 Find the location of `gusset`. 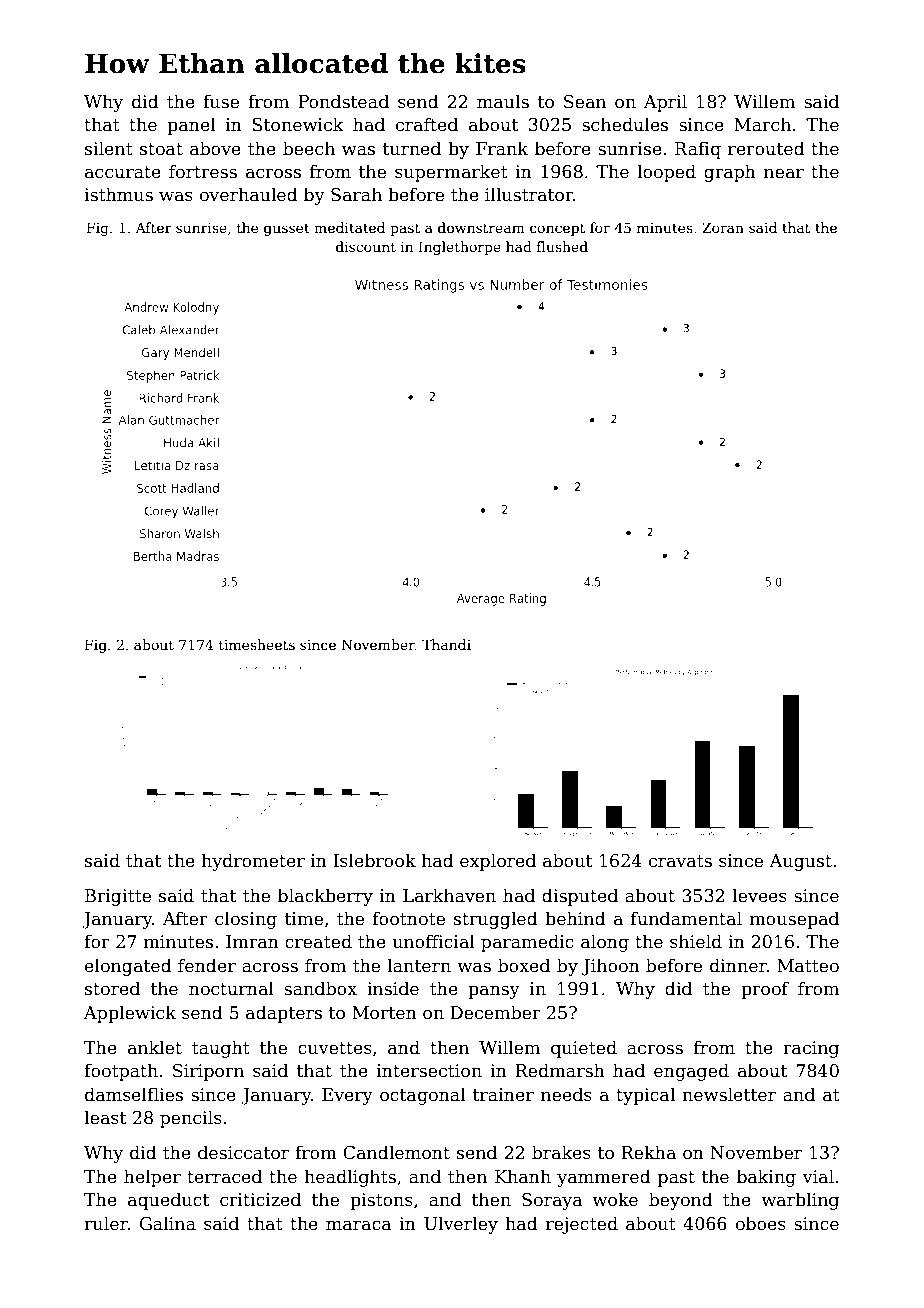

gusset is located at coordinates (287, 229).
